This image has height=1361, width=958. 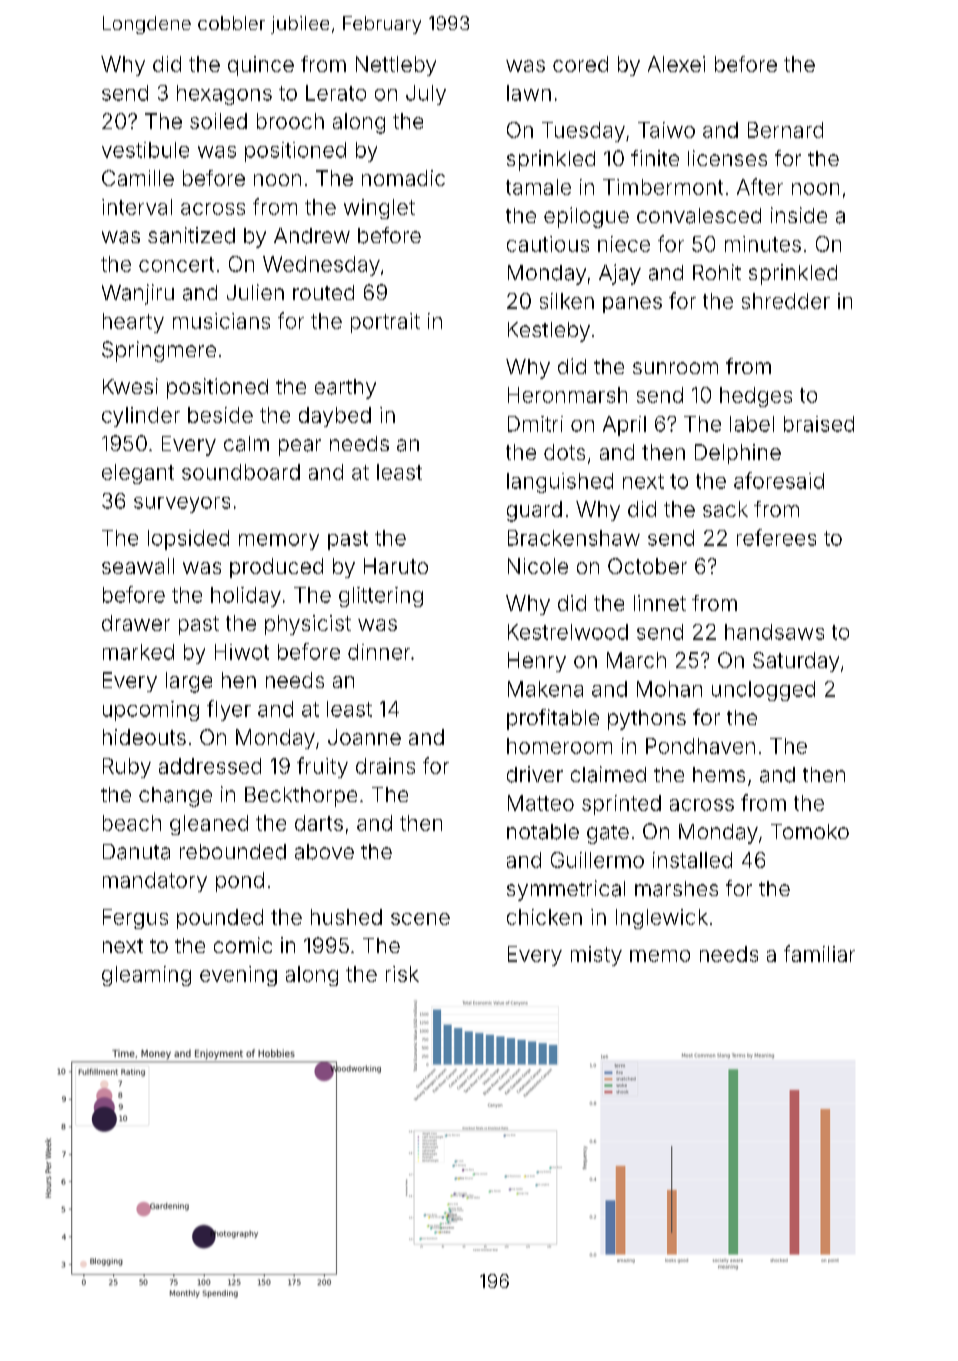 What do you see at coordinates (323, 292) in the image?
I see `routed` at bounding box center [323, 292].
